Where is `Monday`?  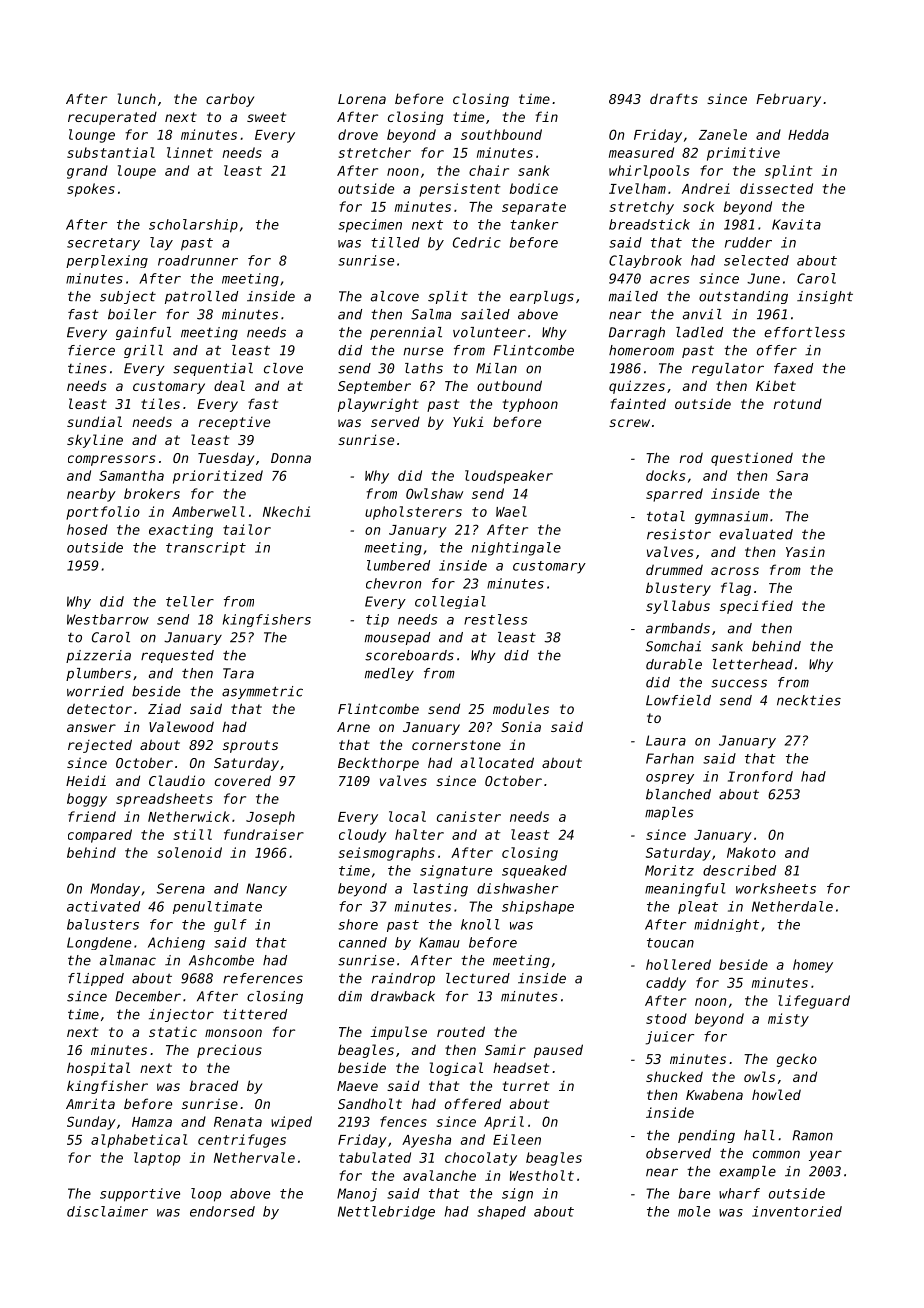 Monday is located at coordinates (115, 890).
